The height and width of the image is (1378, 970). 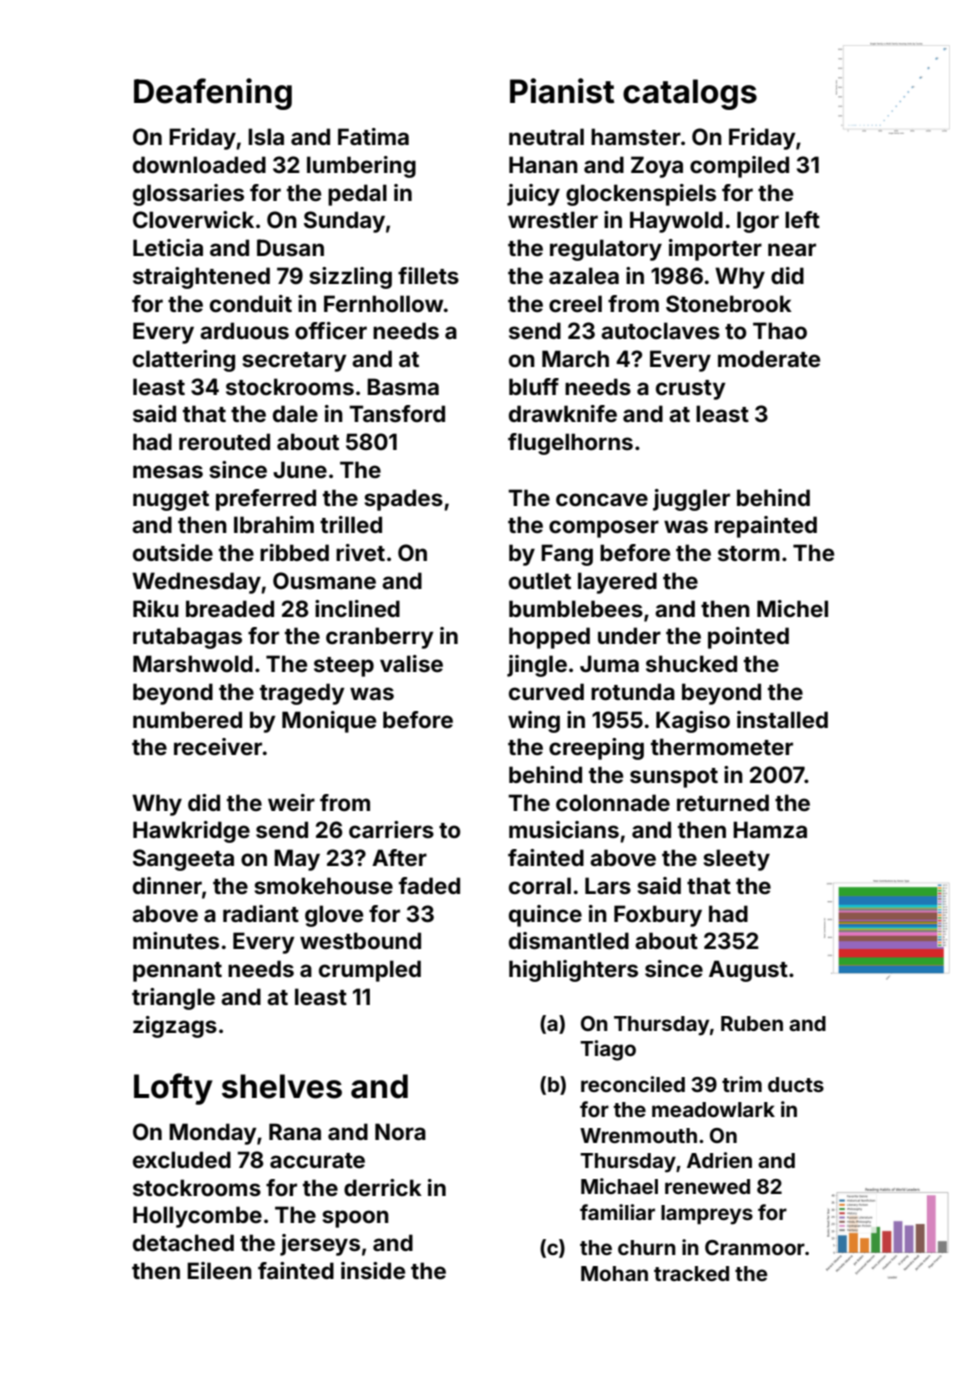 I want to click on glossaries, so click(x=188, y=195).
